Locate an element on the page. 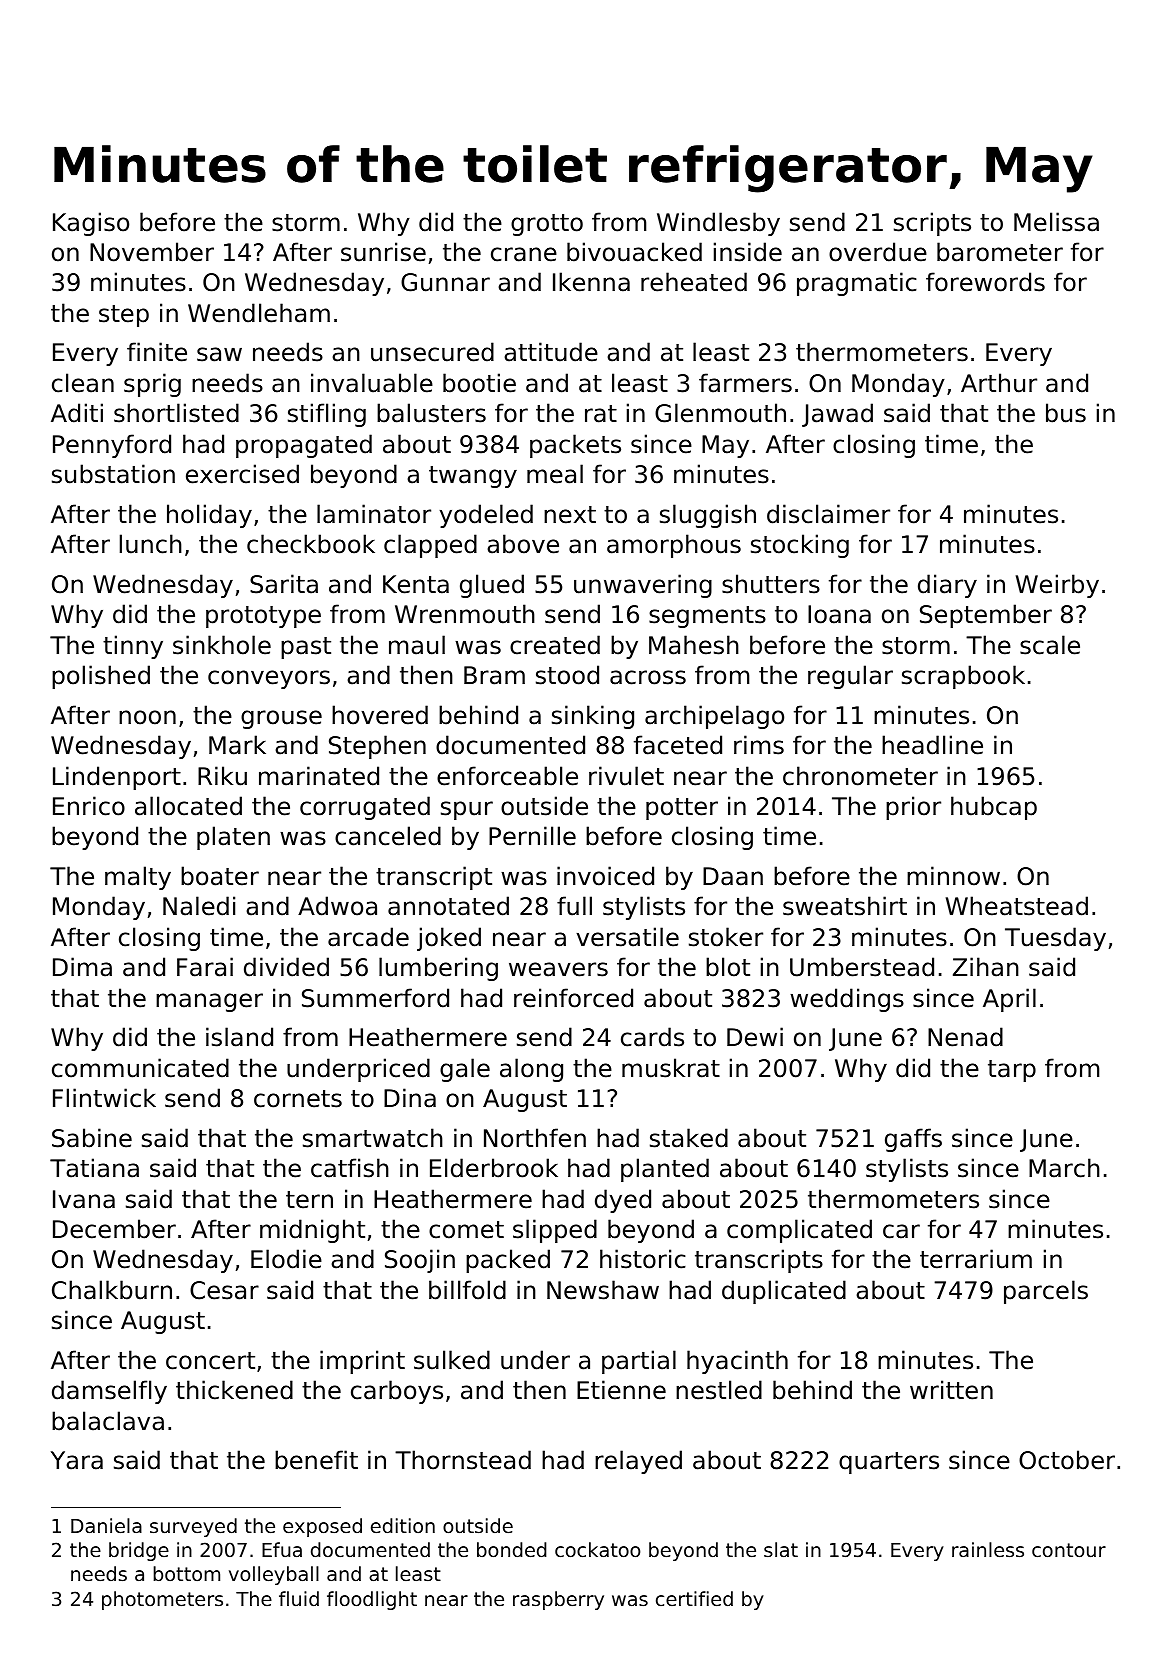 The width and height of the document is (1174, 1660). Wendleham is located at coordinates (259, 313).
